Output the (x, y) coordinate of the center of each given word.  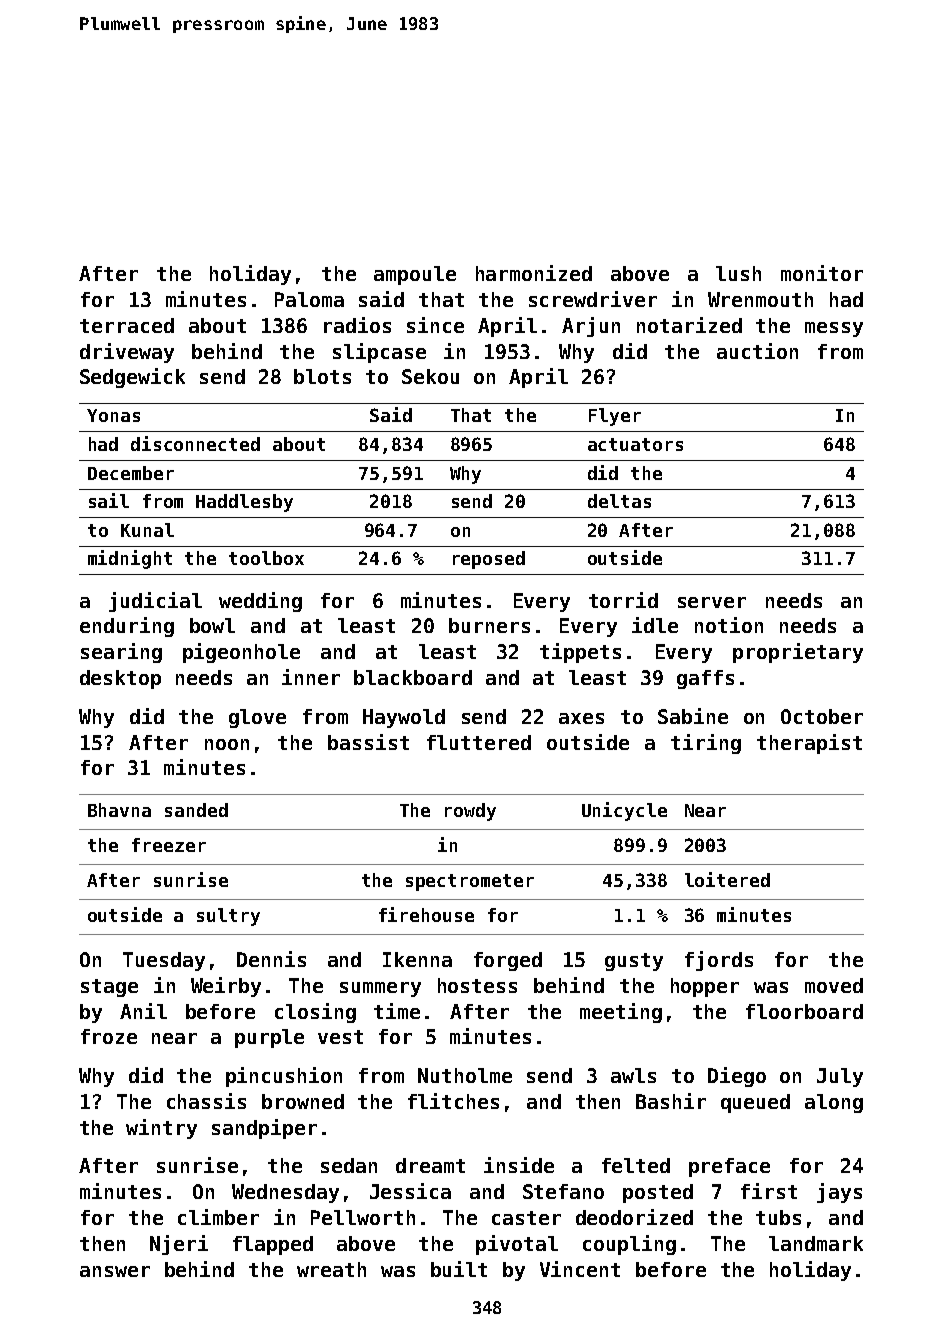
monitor (822, 273)
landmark (816, 1243)
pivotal (517, 1245)
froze (109, 1036)
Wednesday (285, 1193)
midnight (130, 559)
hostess (477, 985)
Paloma (309, 299)
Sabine (693, 716)
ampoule (415, 275)
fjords (719, 961)
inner (311, 677)
